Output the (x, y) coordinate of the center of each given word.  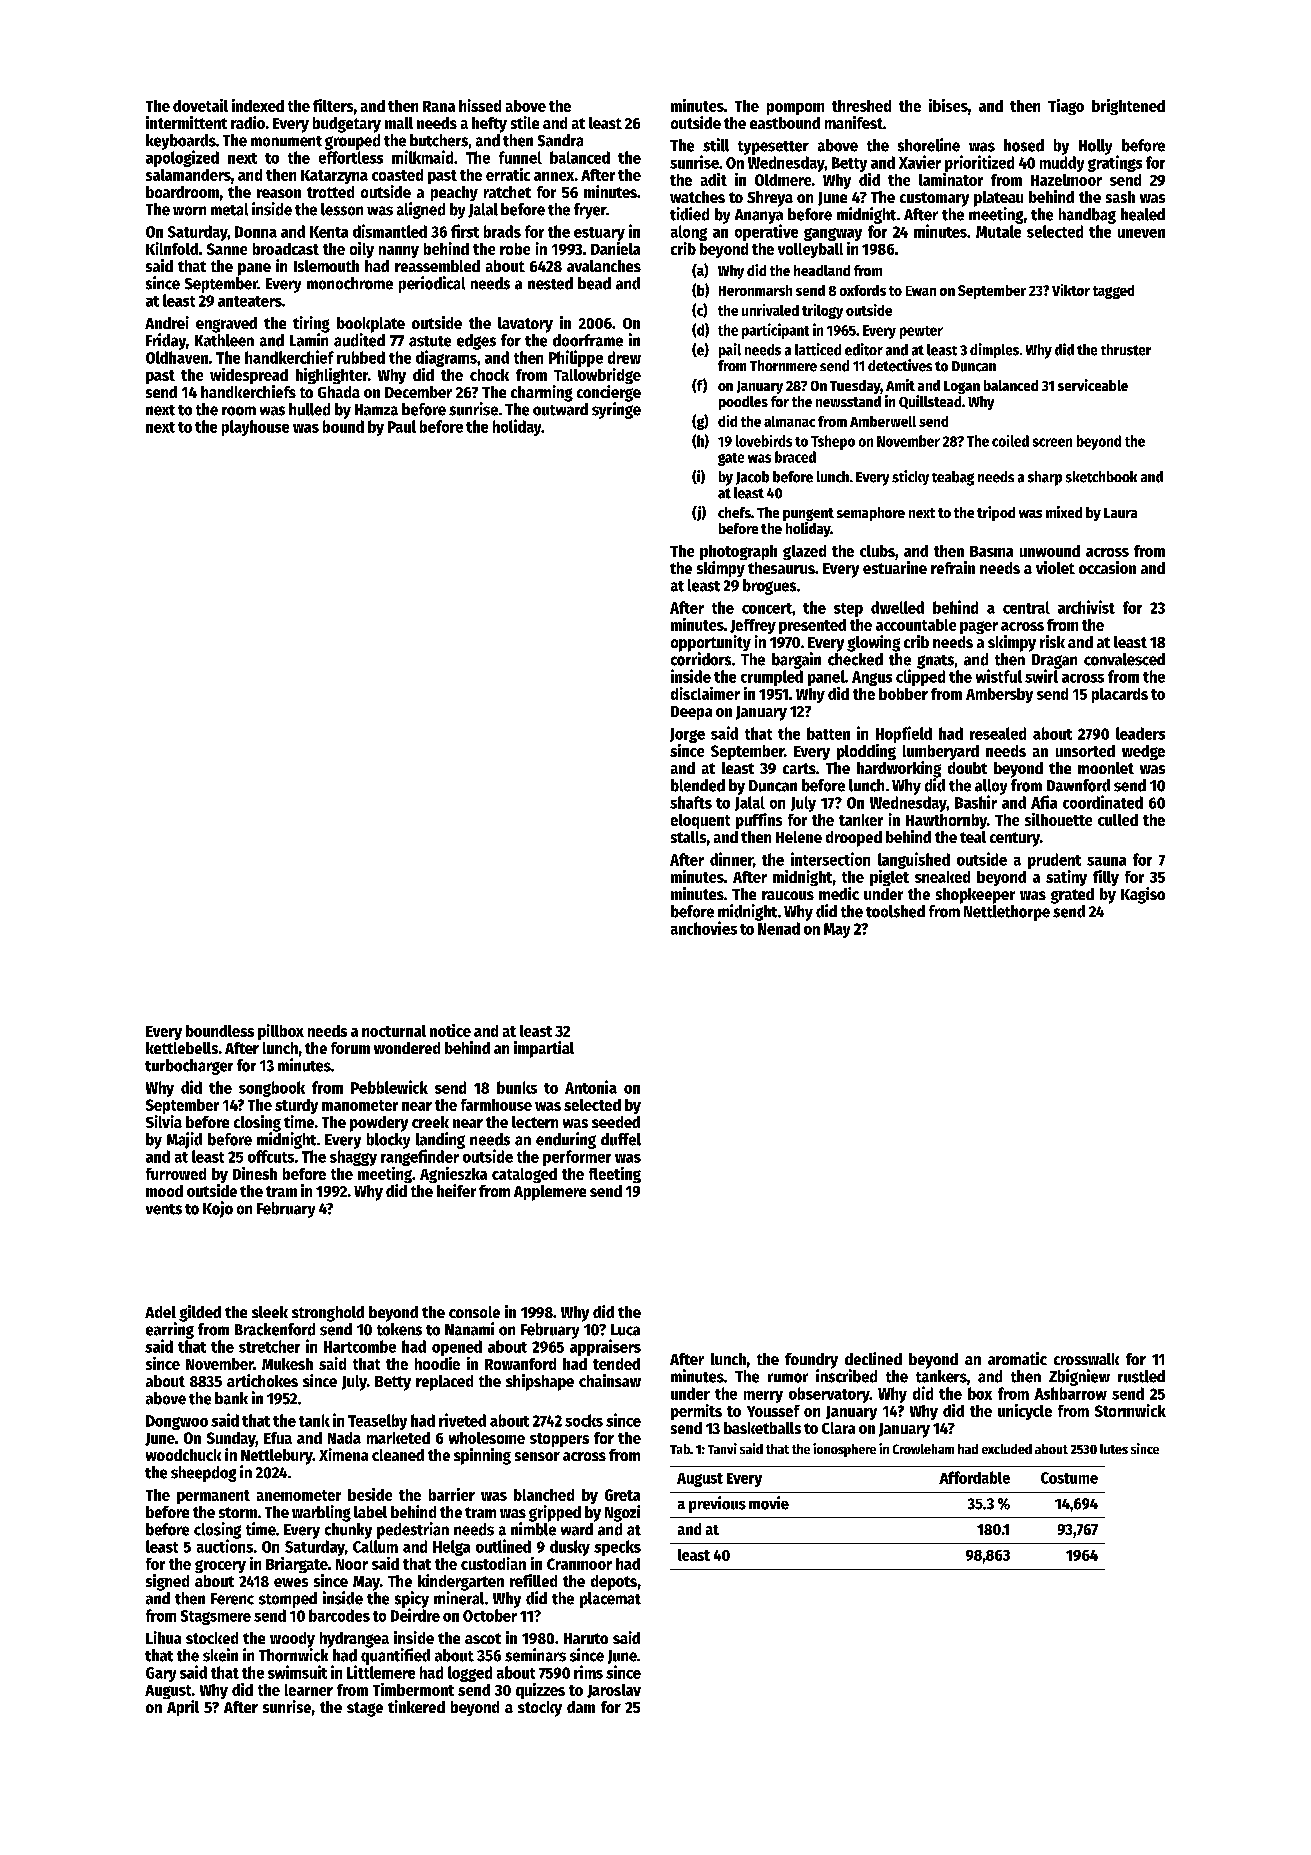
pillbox (281, 1032)
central (1026, 607)
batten (828, 733)
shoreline (929, 145)
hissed (480, 105)
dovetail (200, 105)
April (183, 1708)
